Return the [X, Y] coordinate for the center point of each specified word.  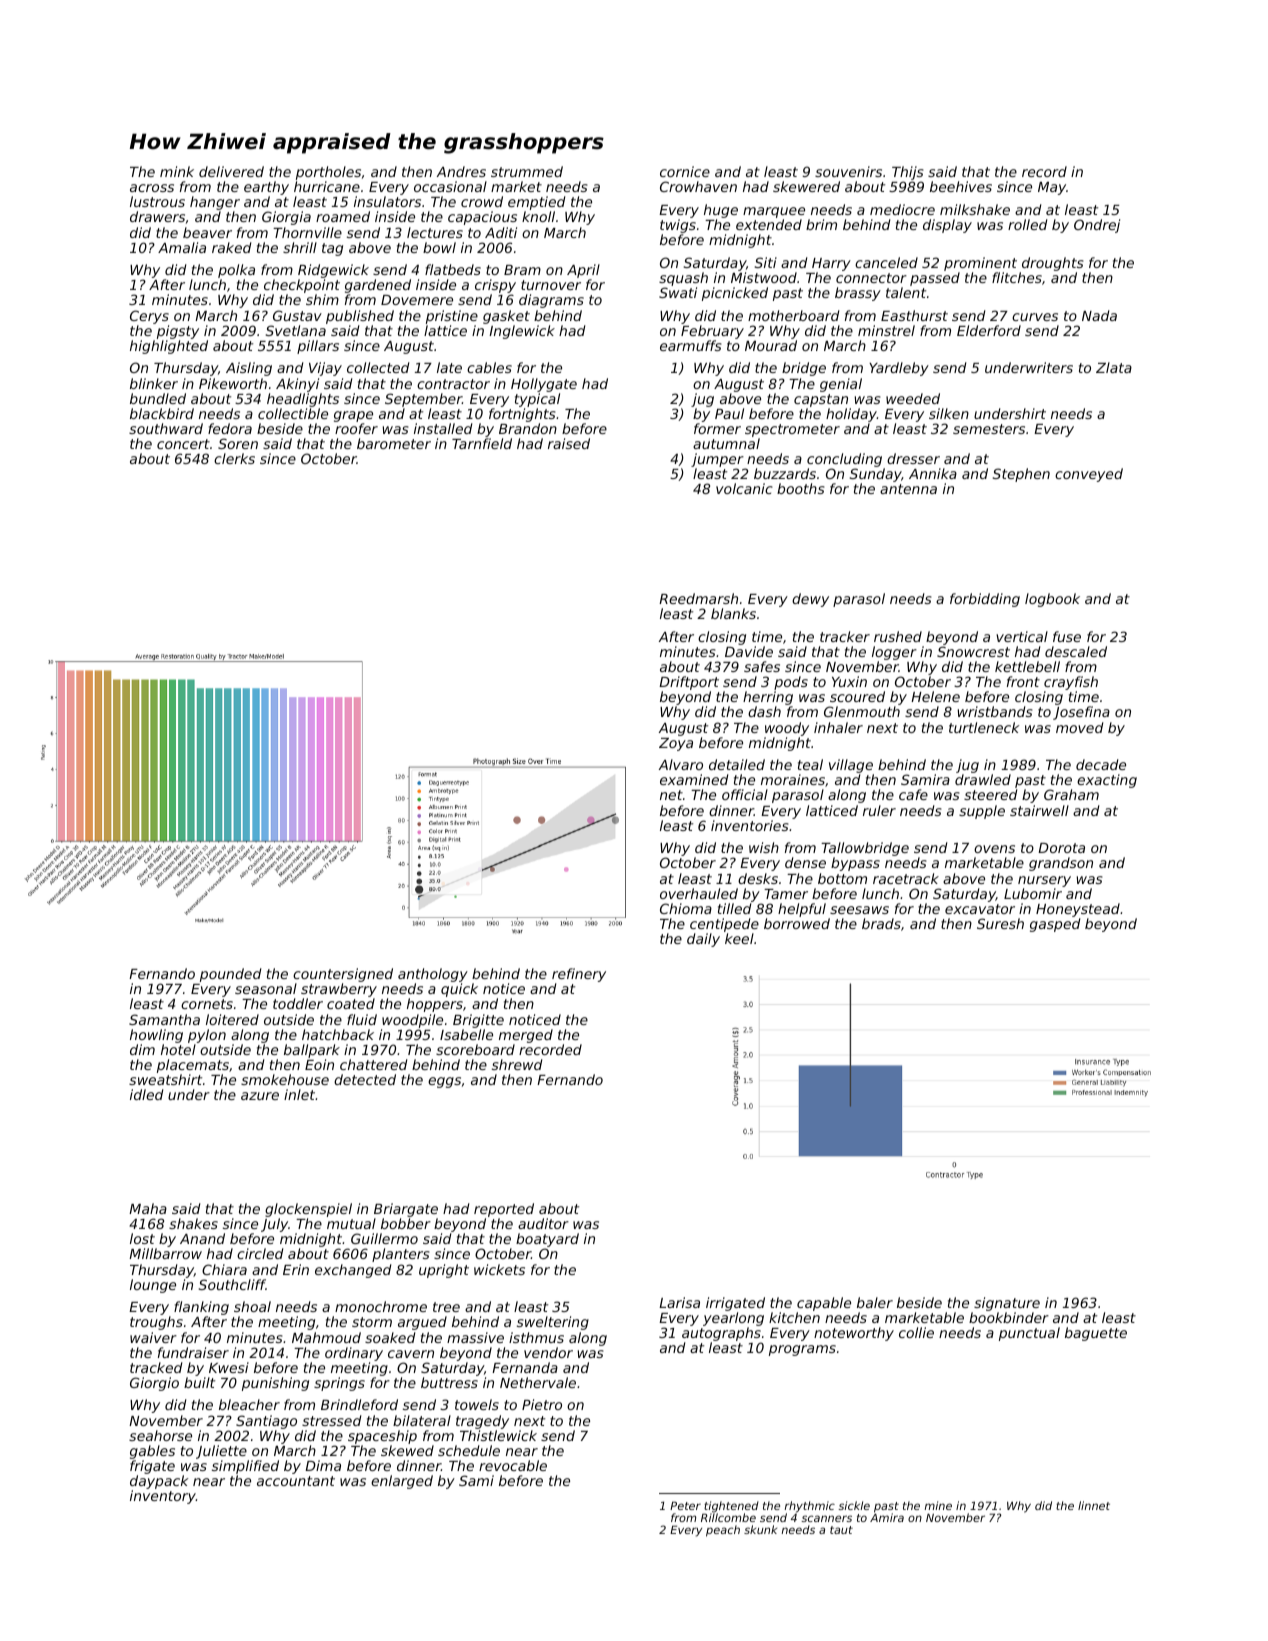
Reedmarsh [698, 598]
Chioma [686, 908]
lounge [153, 1286]
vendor [548, 1352]
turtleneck [984, 727]
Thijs [907, 173]
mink [177, 171]
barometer [394, 443]
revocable [513, 1465]
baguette [1096, 1334]
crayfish [1071, 683]
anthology [433, 975]
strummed [527, 171]
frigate [152, 1467]
